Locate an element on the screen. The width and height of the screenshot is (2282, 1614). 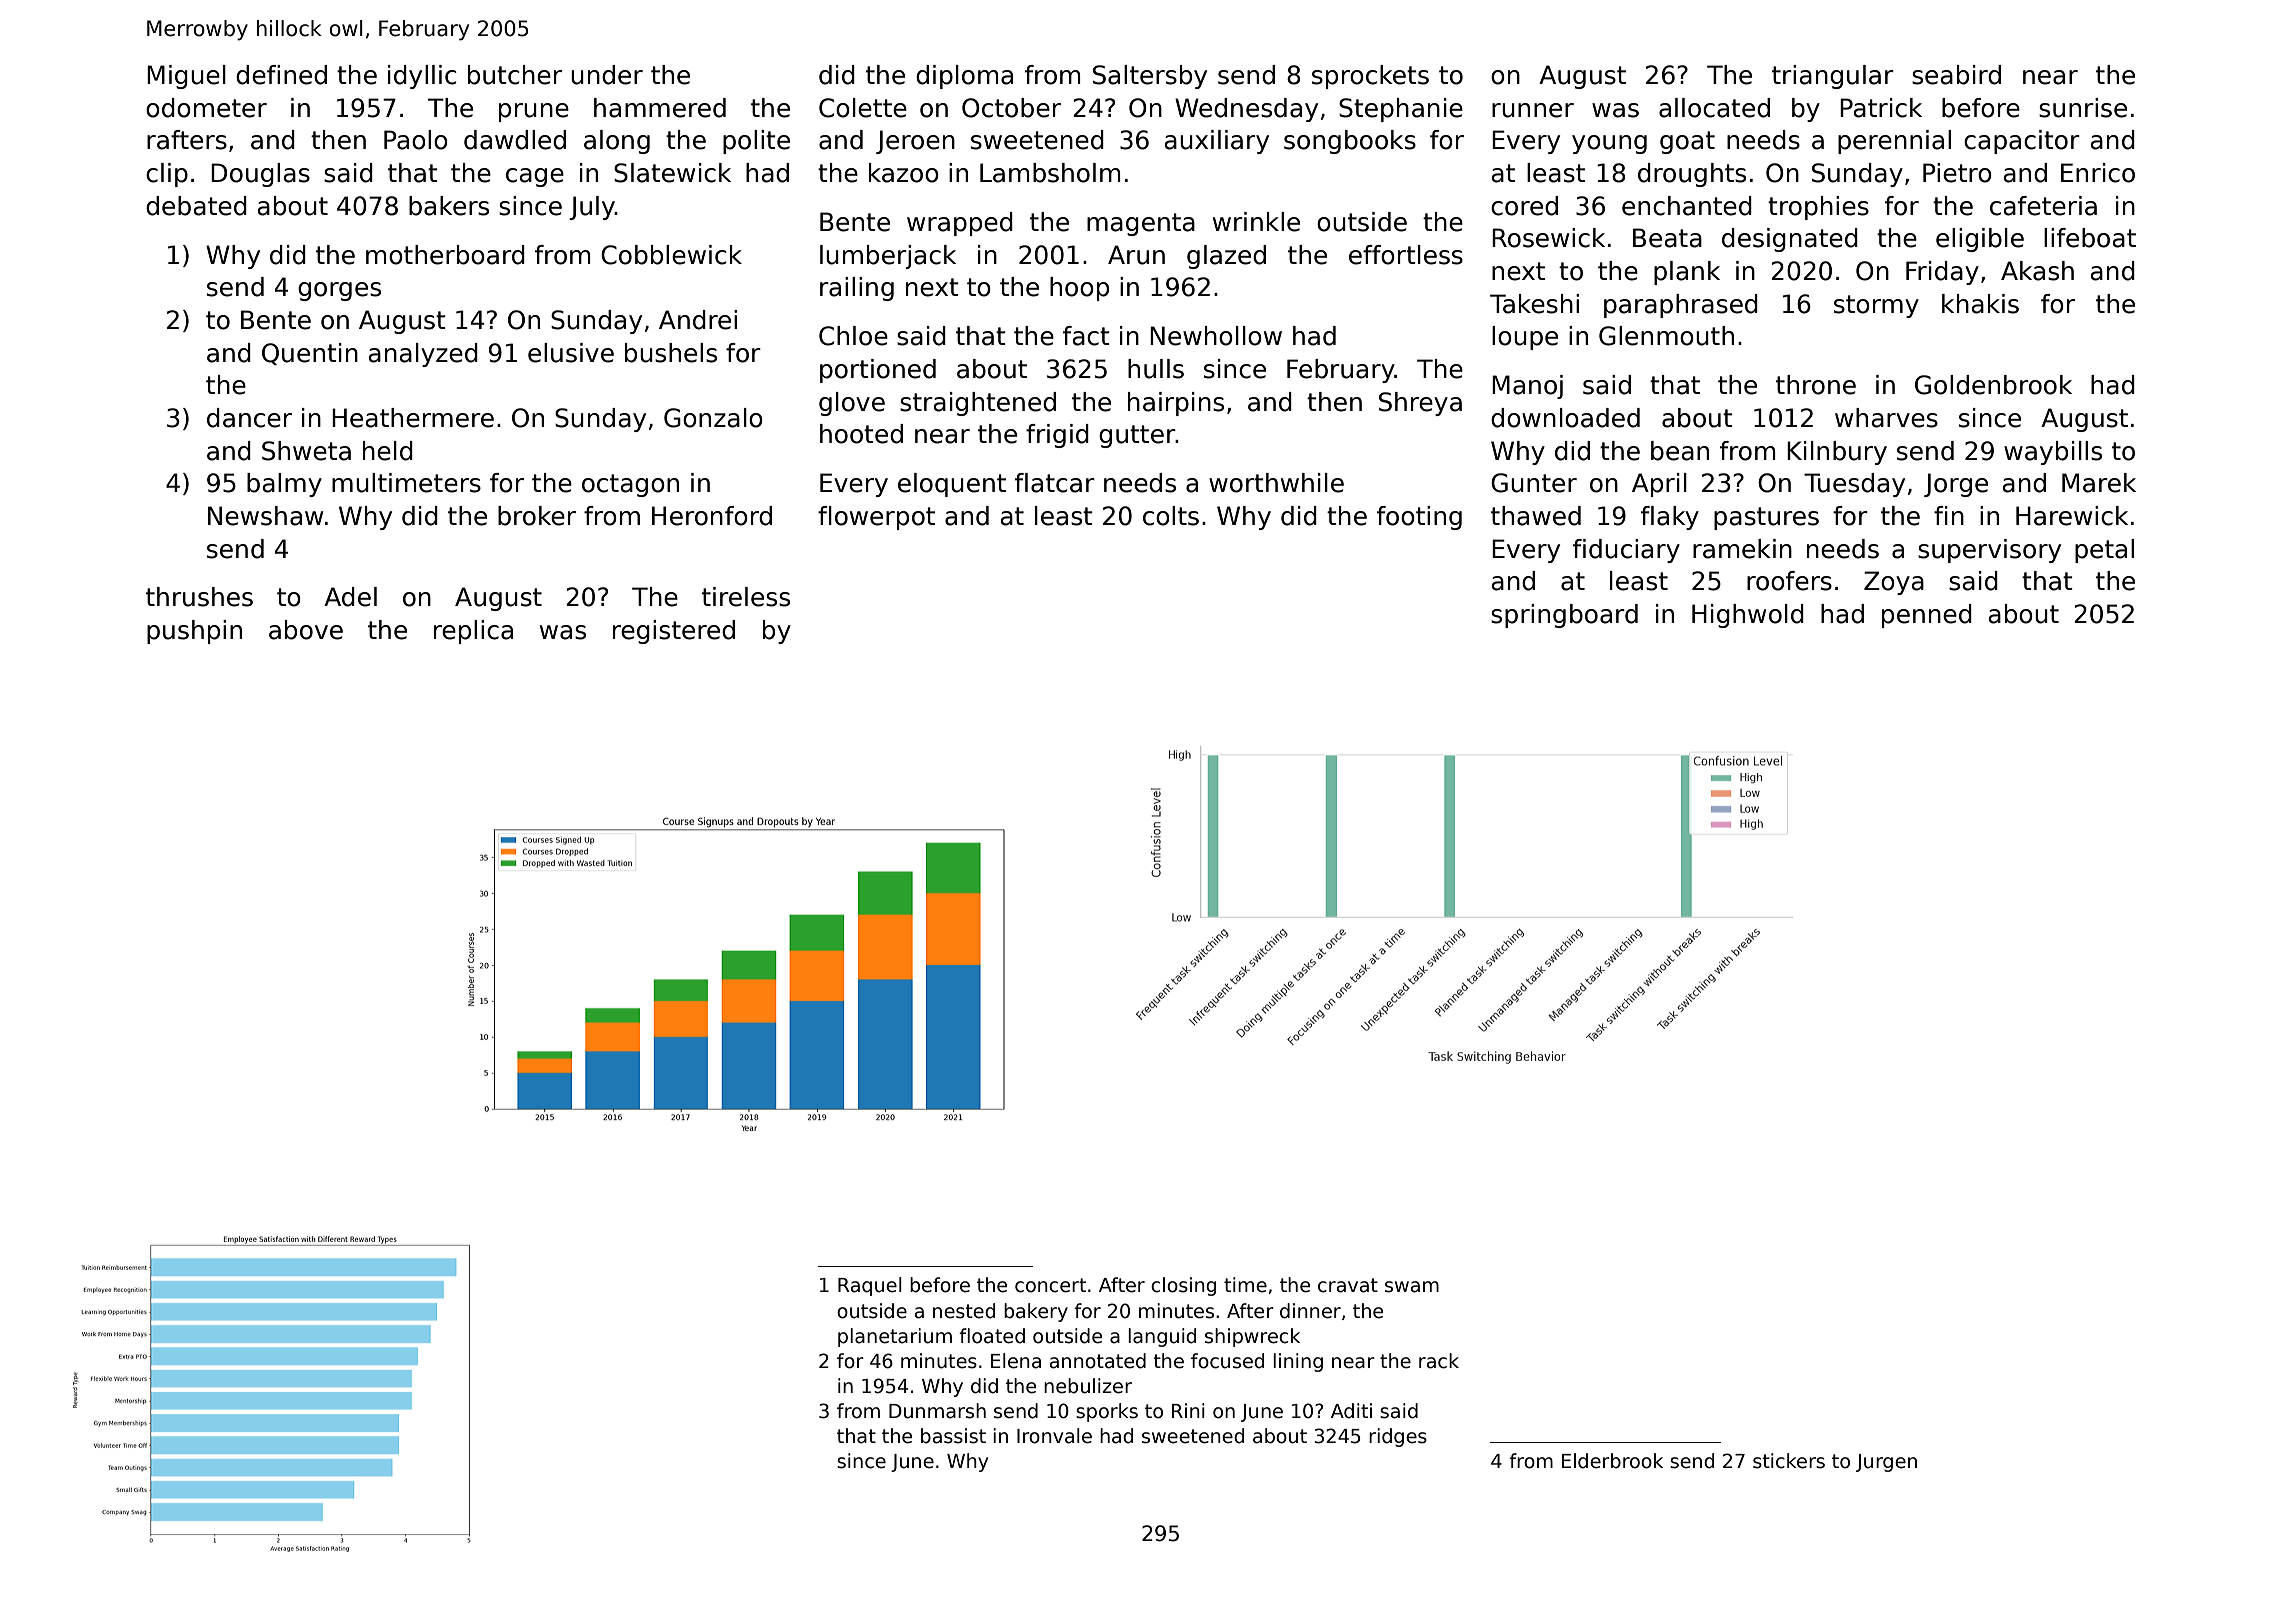
idyllic is located at coordinates (422, 77).
